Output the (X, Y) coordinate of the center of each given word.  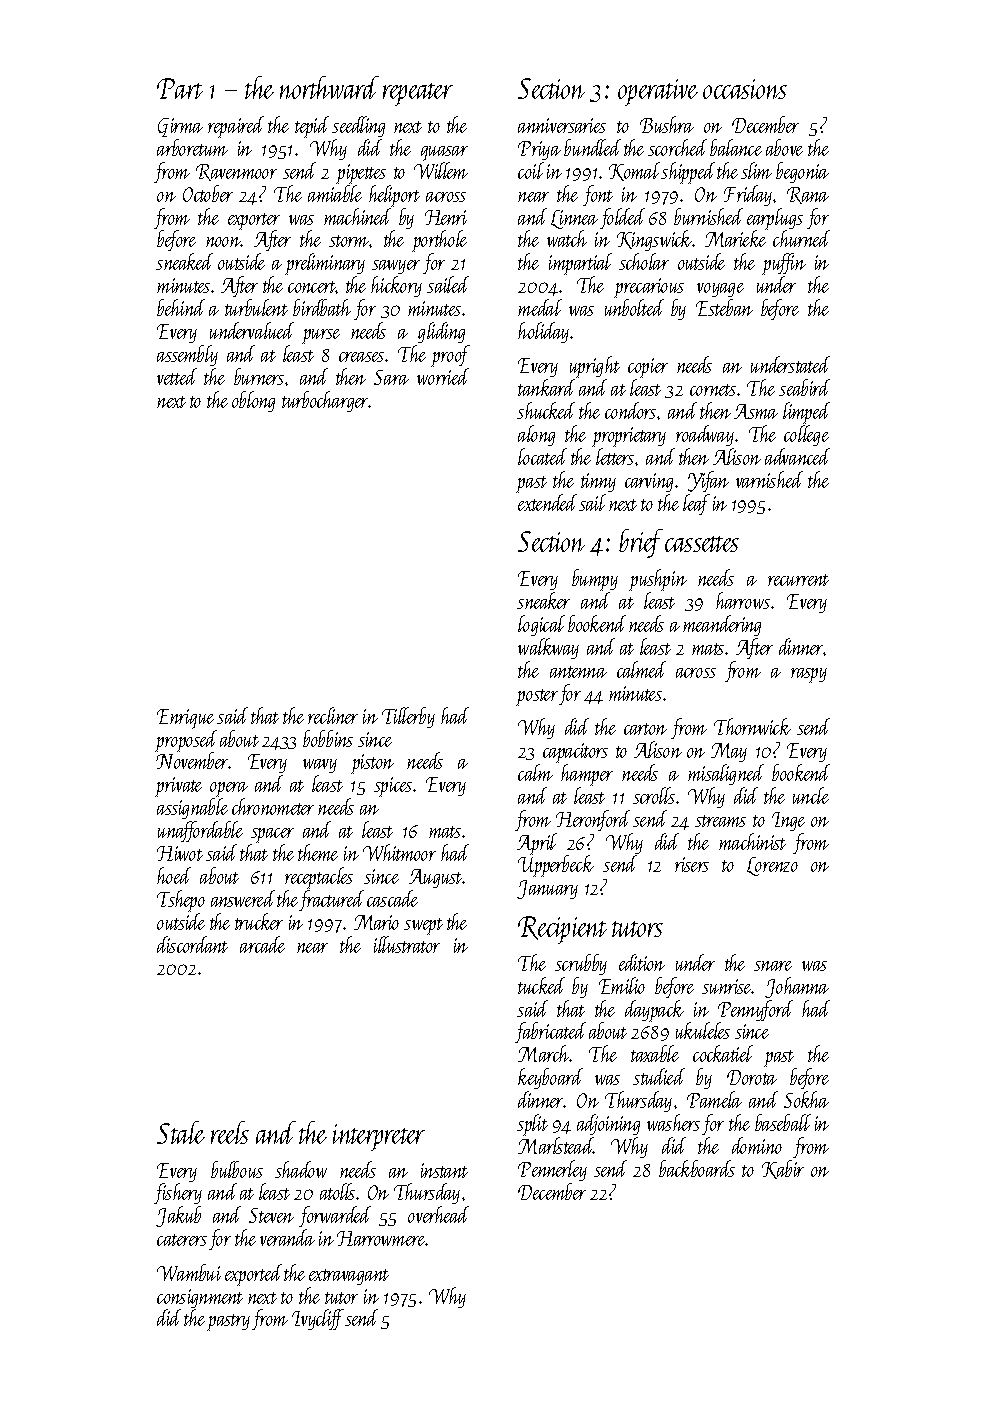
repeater (418, 94)
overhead (438, 1214)
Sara (391, 377)
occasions (745, 89)
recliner (333, 715)
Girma (180, 127)
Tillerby (408, 717)
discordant (192, 944)
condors (630, 410)
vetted (177, 376)
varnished (769, 479)
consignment (200, 1298)
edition (642, 962)
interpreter (379, 1137)
